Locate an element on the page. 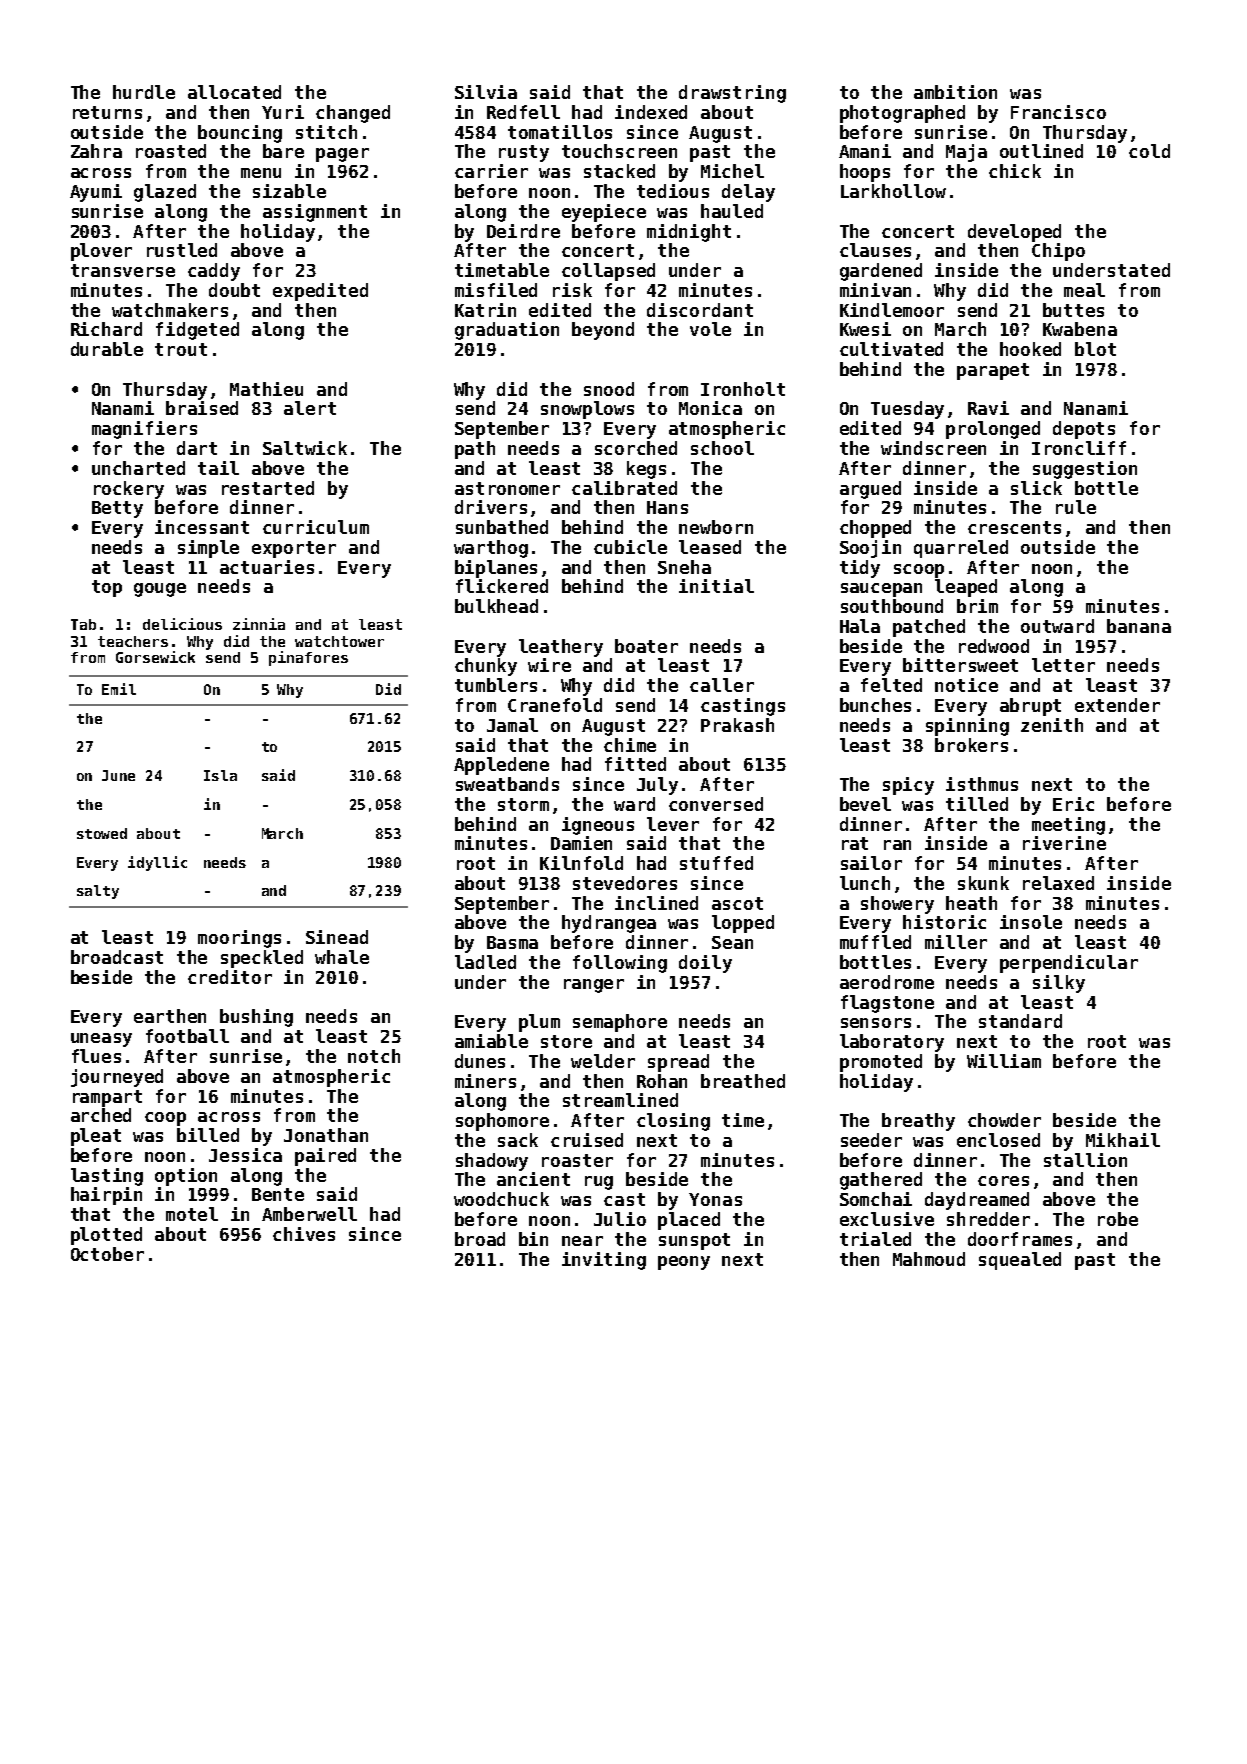 This document has height=1764, width=1247. stowed is located at coordinates (102, 833).
